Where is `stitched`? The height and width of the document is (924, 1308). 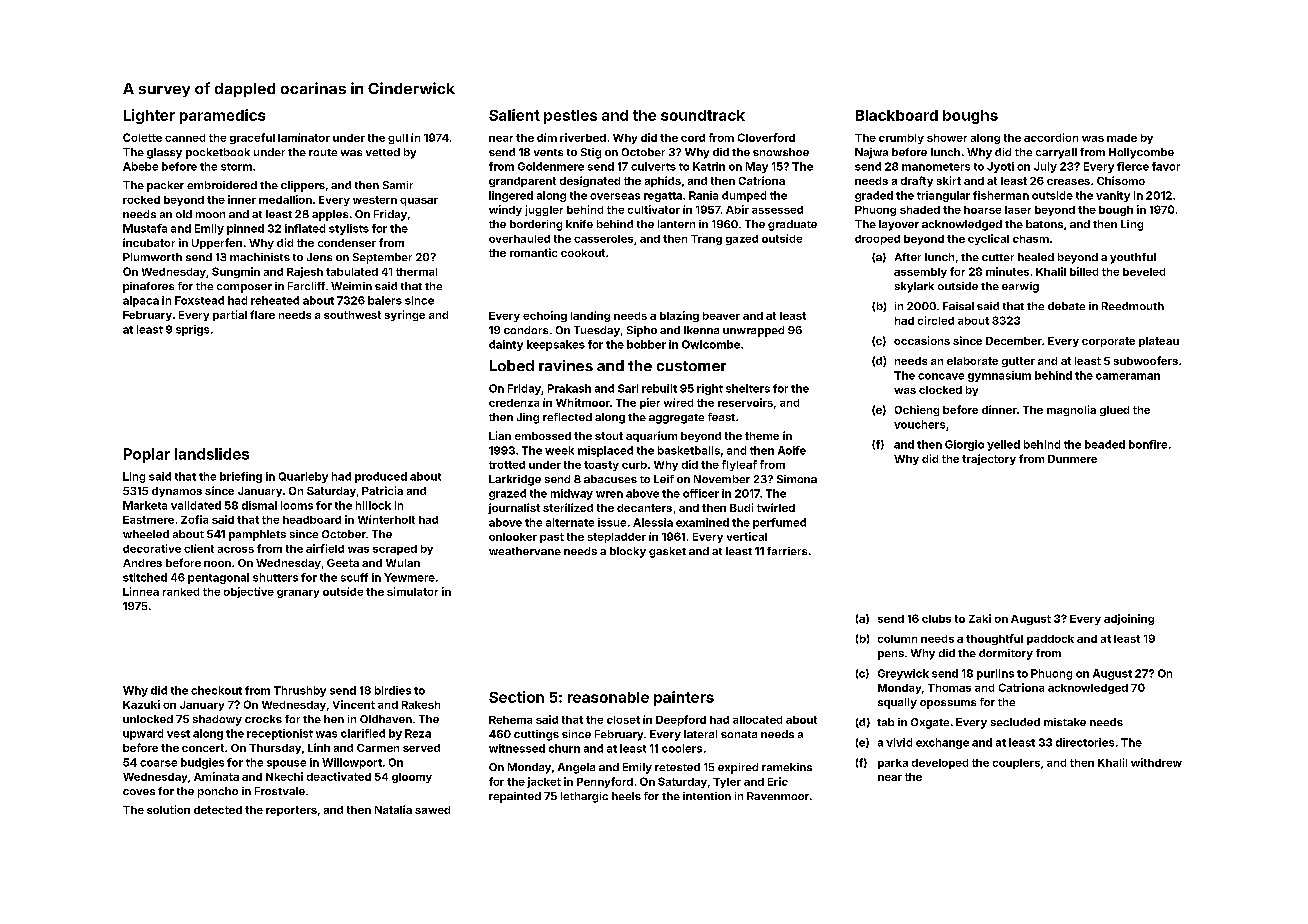
stitched is located at coordinates (145, 577).
